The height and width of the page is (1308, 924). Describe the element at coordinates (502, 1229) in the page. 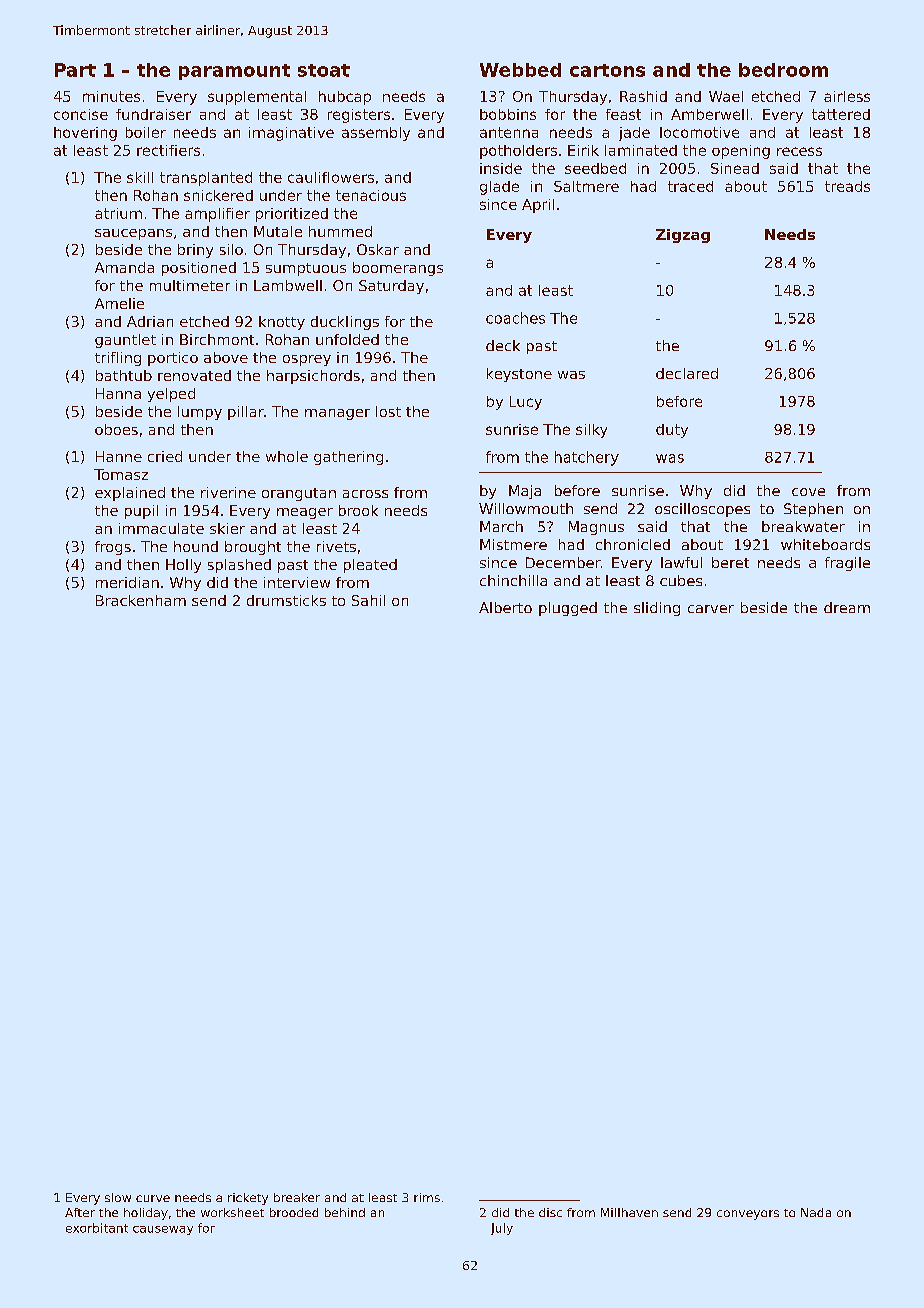

I see `July` at that location.
